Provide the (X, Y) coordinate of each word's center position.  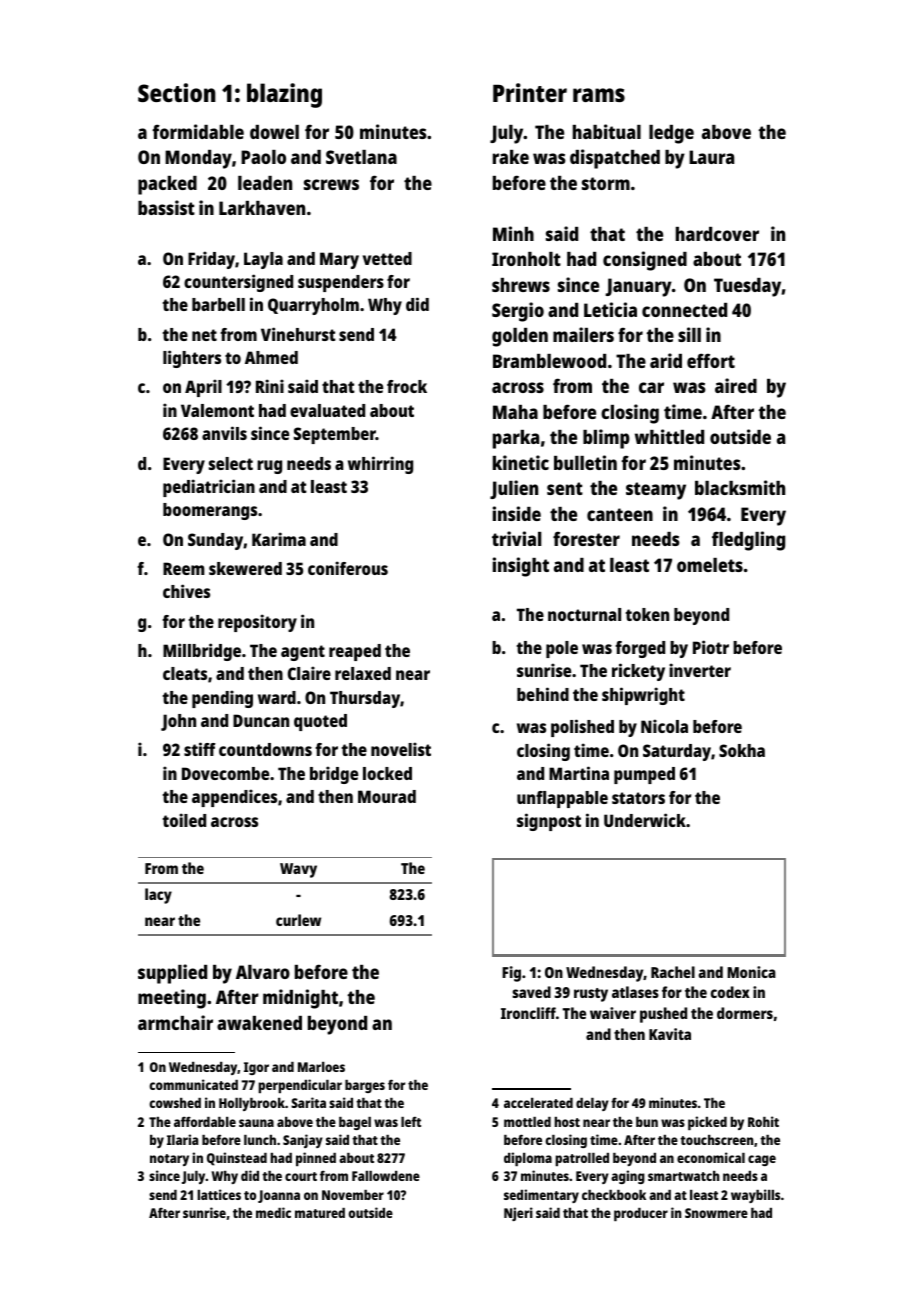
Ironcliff (528, 1013)
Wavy (298, 870)
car (651, 387)
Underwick (645, 820)
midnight (300, 999)
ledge (671, 134)
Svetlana (361, 157)
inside (517, 513)
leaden (265, 183)
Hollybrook (252, 1104)
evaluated (327, 410)
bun (647, 1122)
